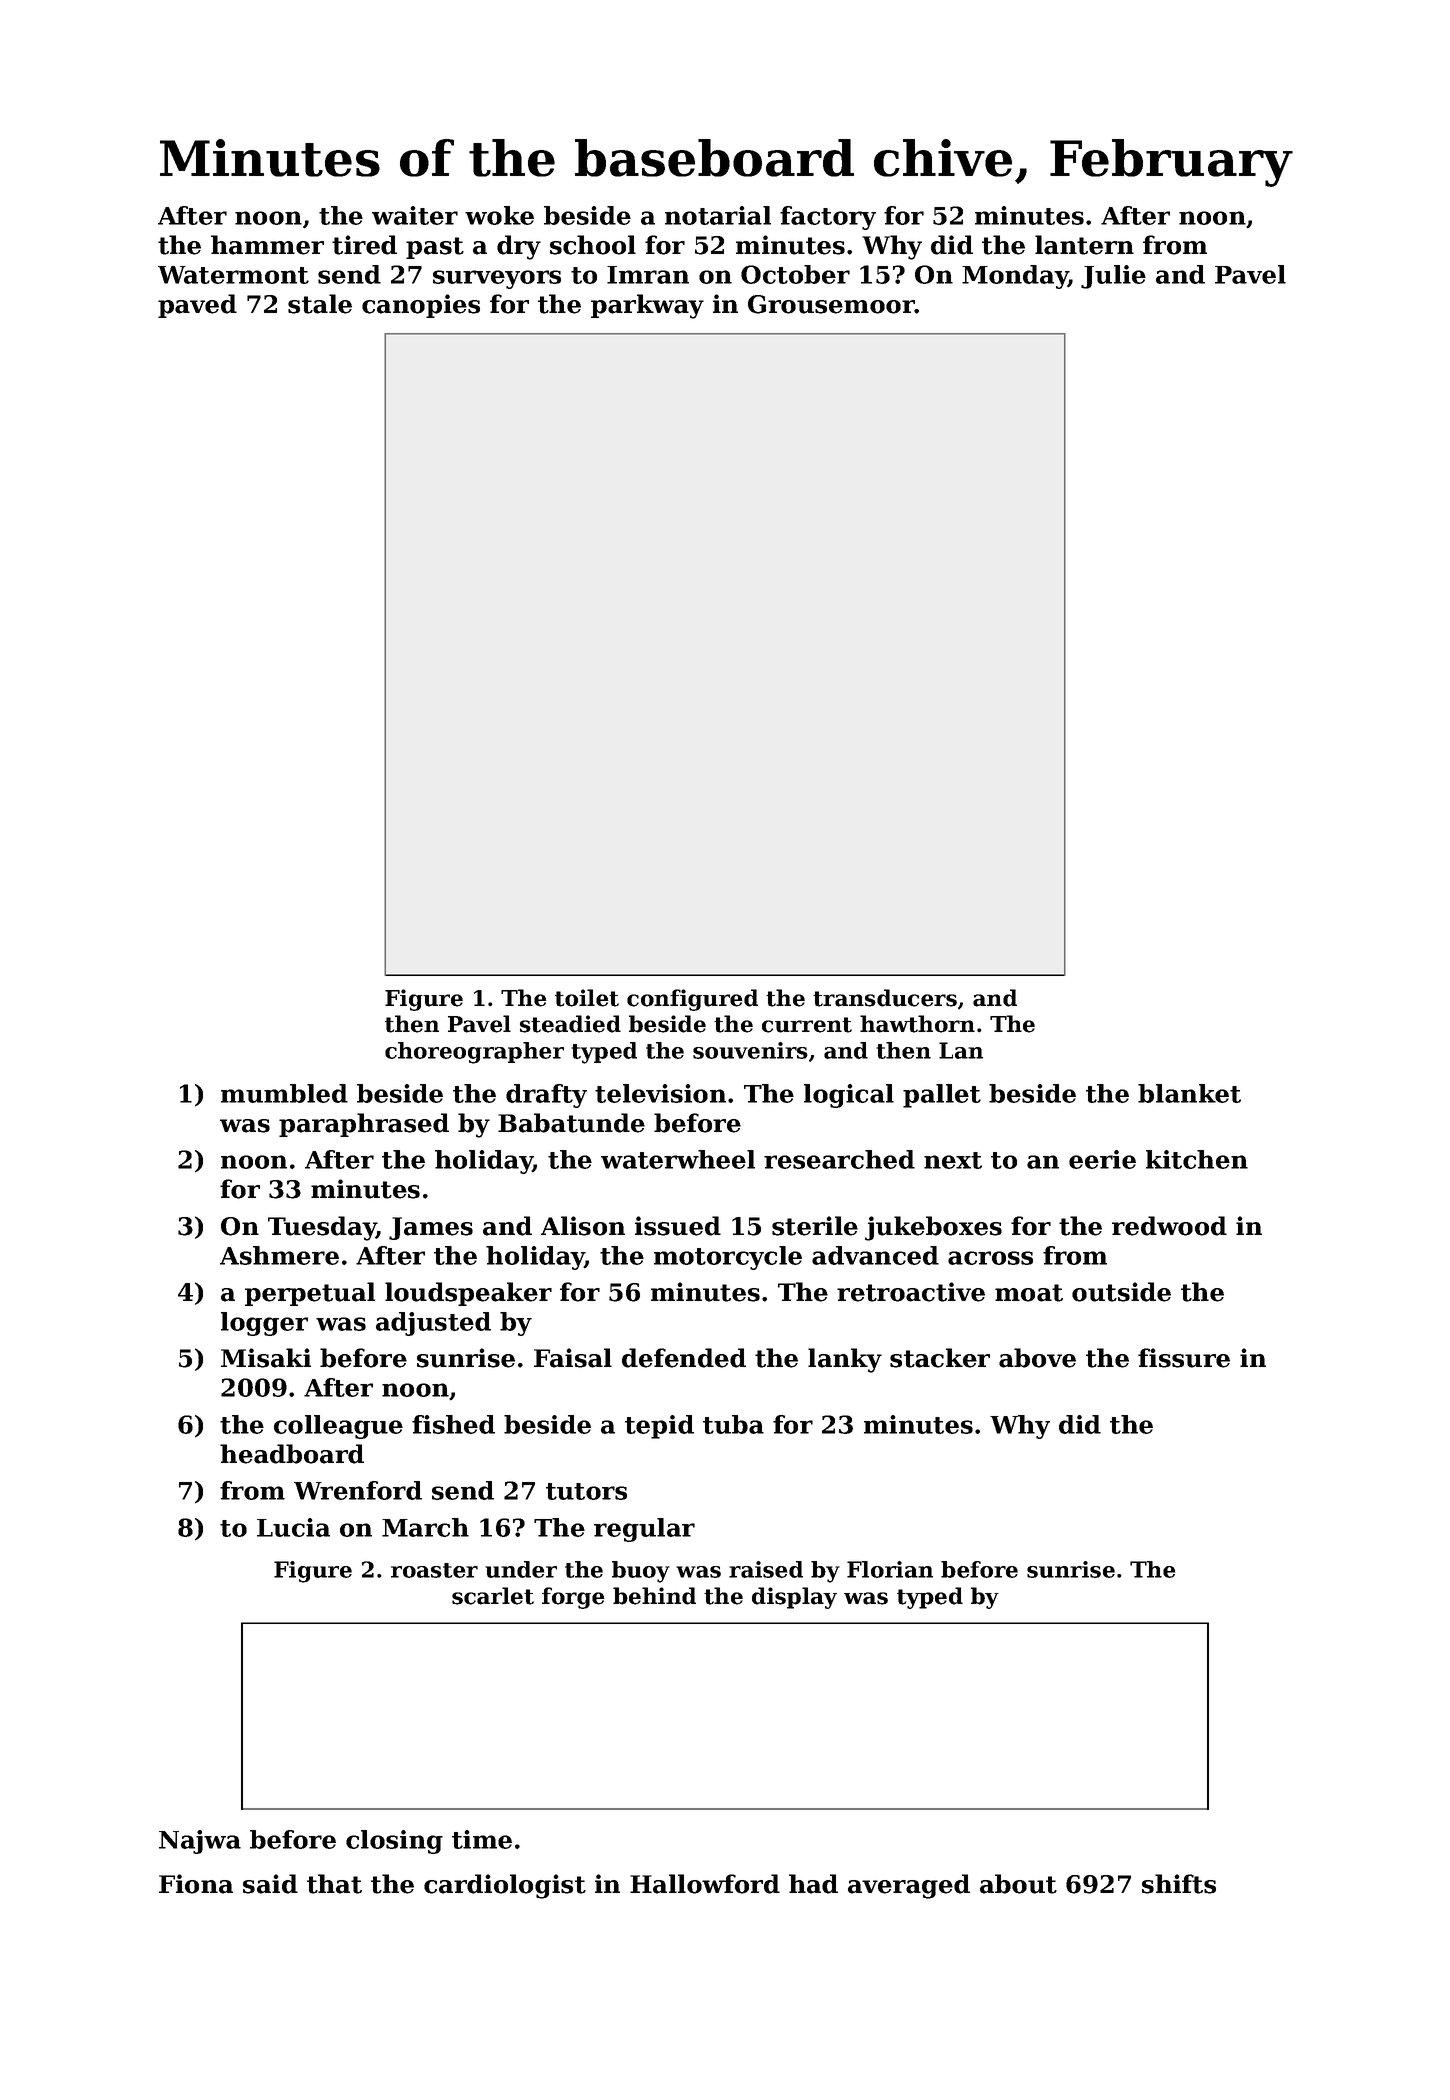 The height and width of the screenshot is (2100, 1450). What do you see at coordinates (1184, 1358) in the screenshot?
I see `fissure` at bounding box center [1184, 1358].
